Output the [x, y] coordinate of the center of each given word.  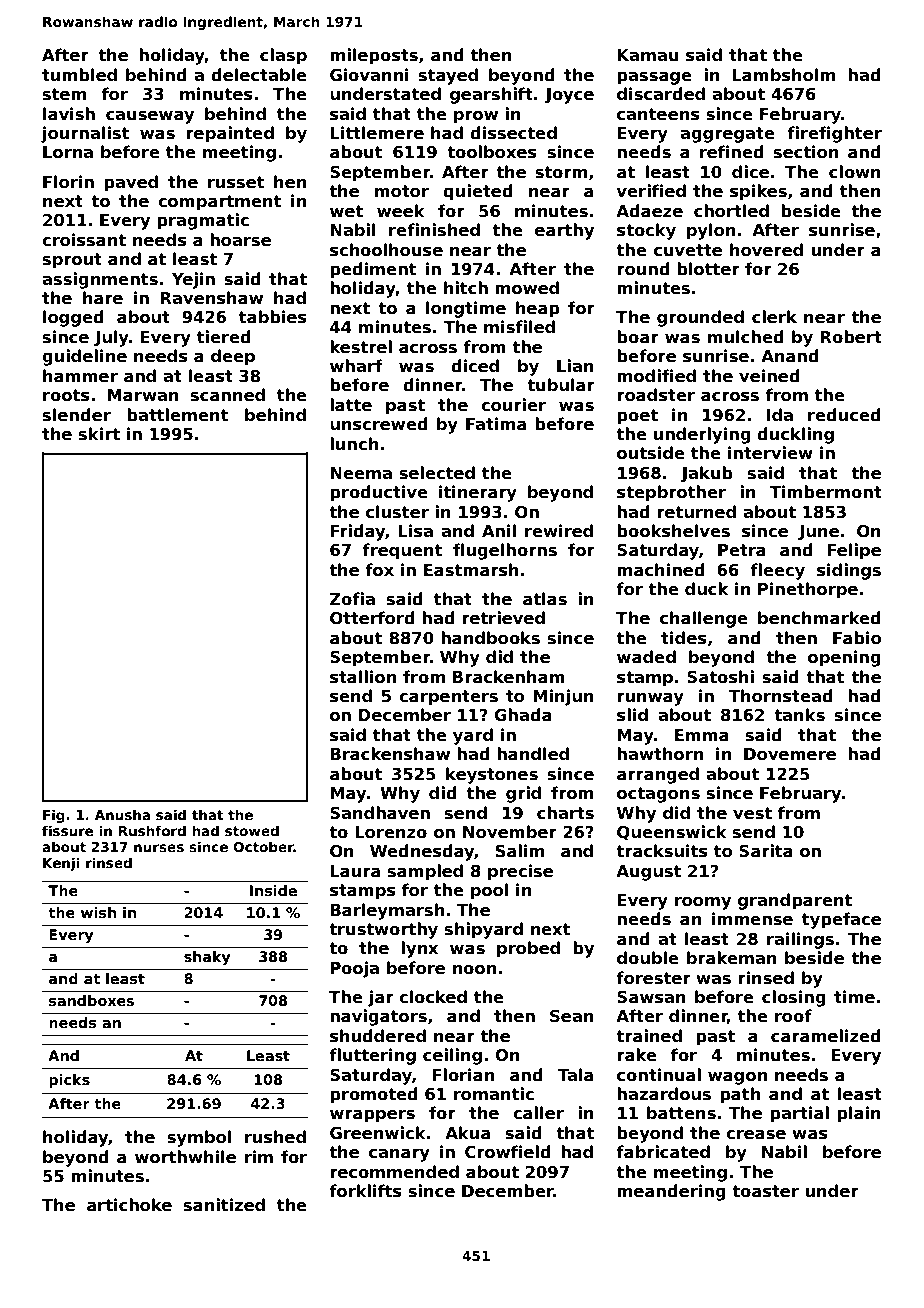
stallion [363, 677]
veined [769, 376]
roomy [703, 903]
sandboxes [91, 1000]
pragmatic [203, 221]
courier [513, 405]
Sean [572, 1016]
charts [565, 813]
